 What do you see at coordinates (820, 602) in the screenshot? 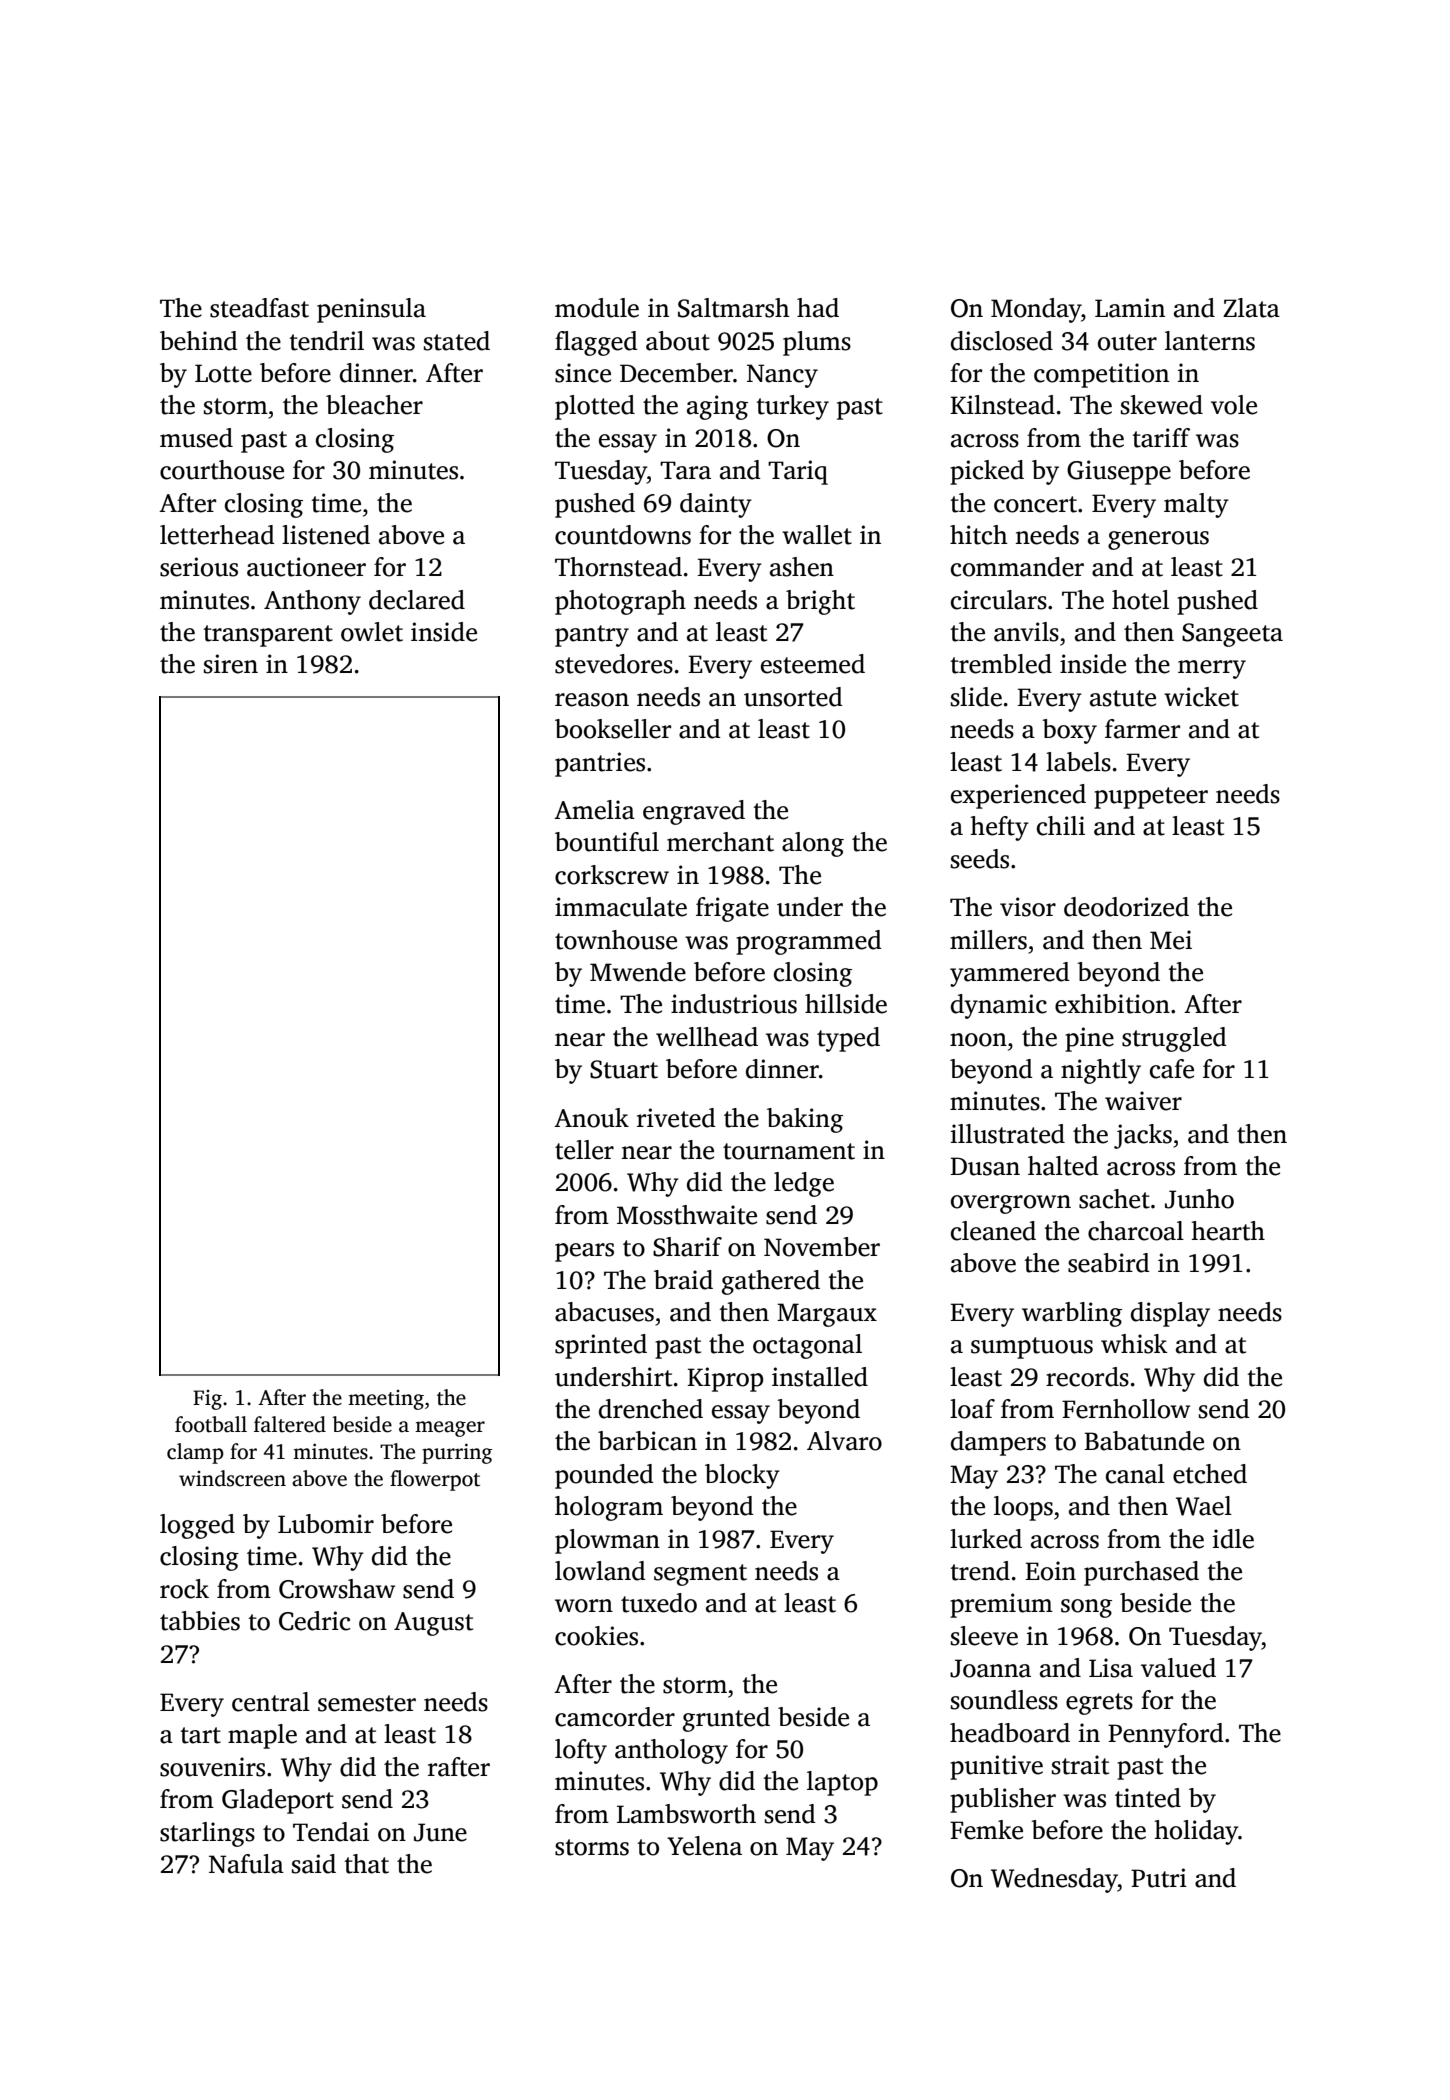
I see `bright` at bounding box center [820, 602].
